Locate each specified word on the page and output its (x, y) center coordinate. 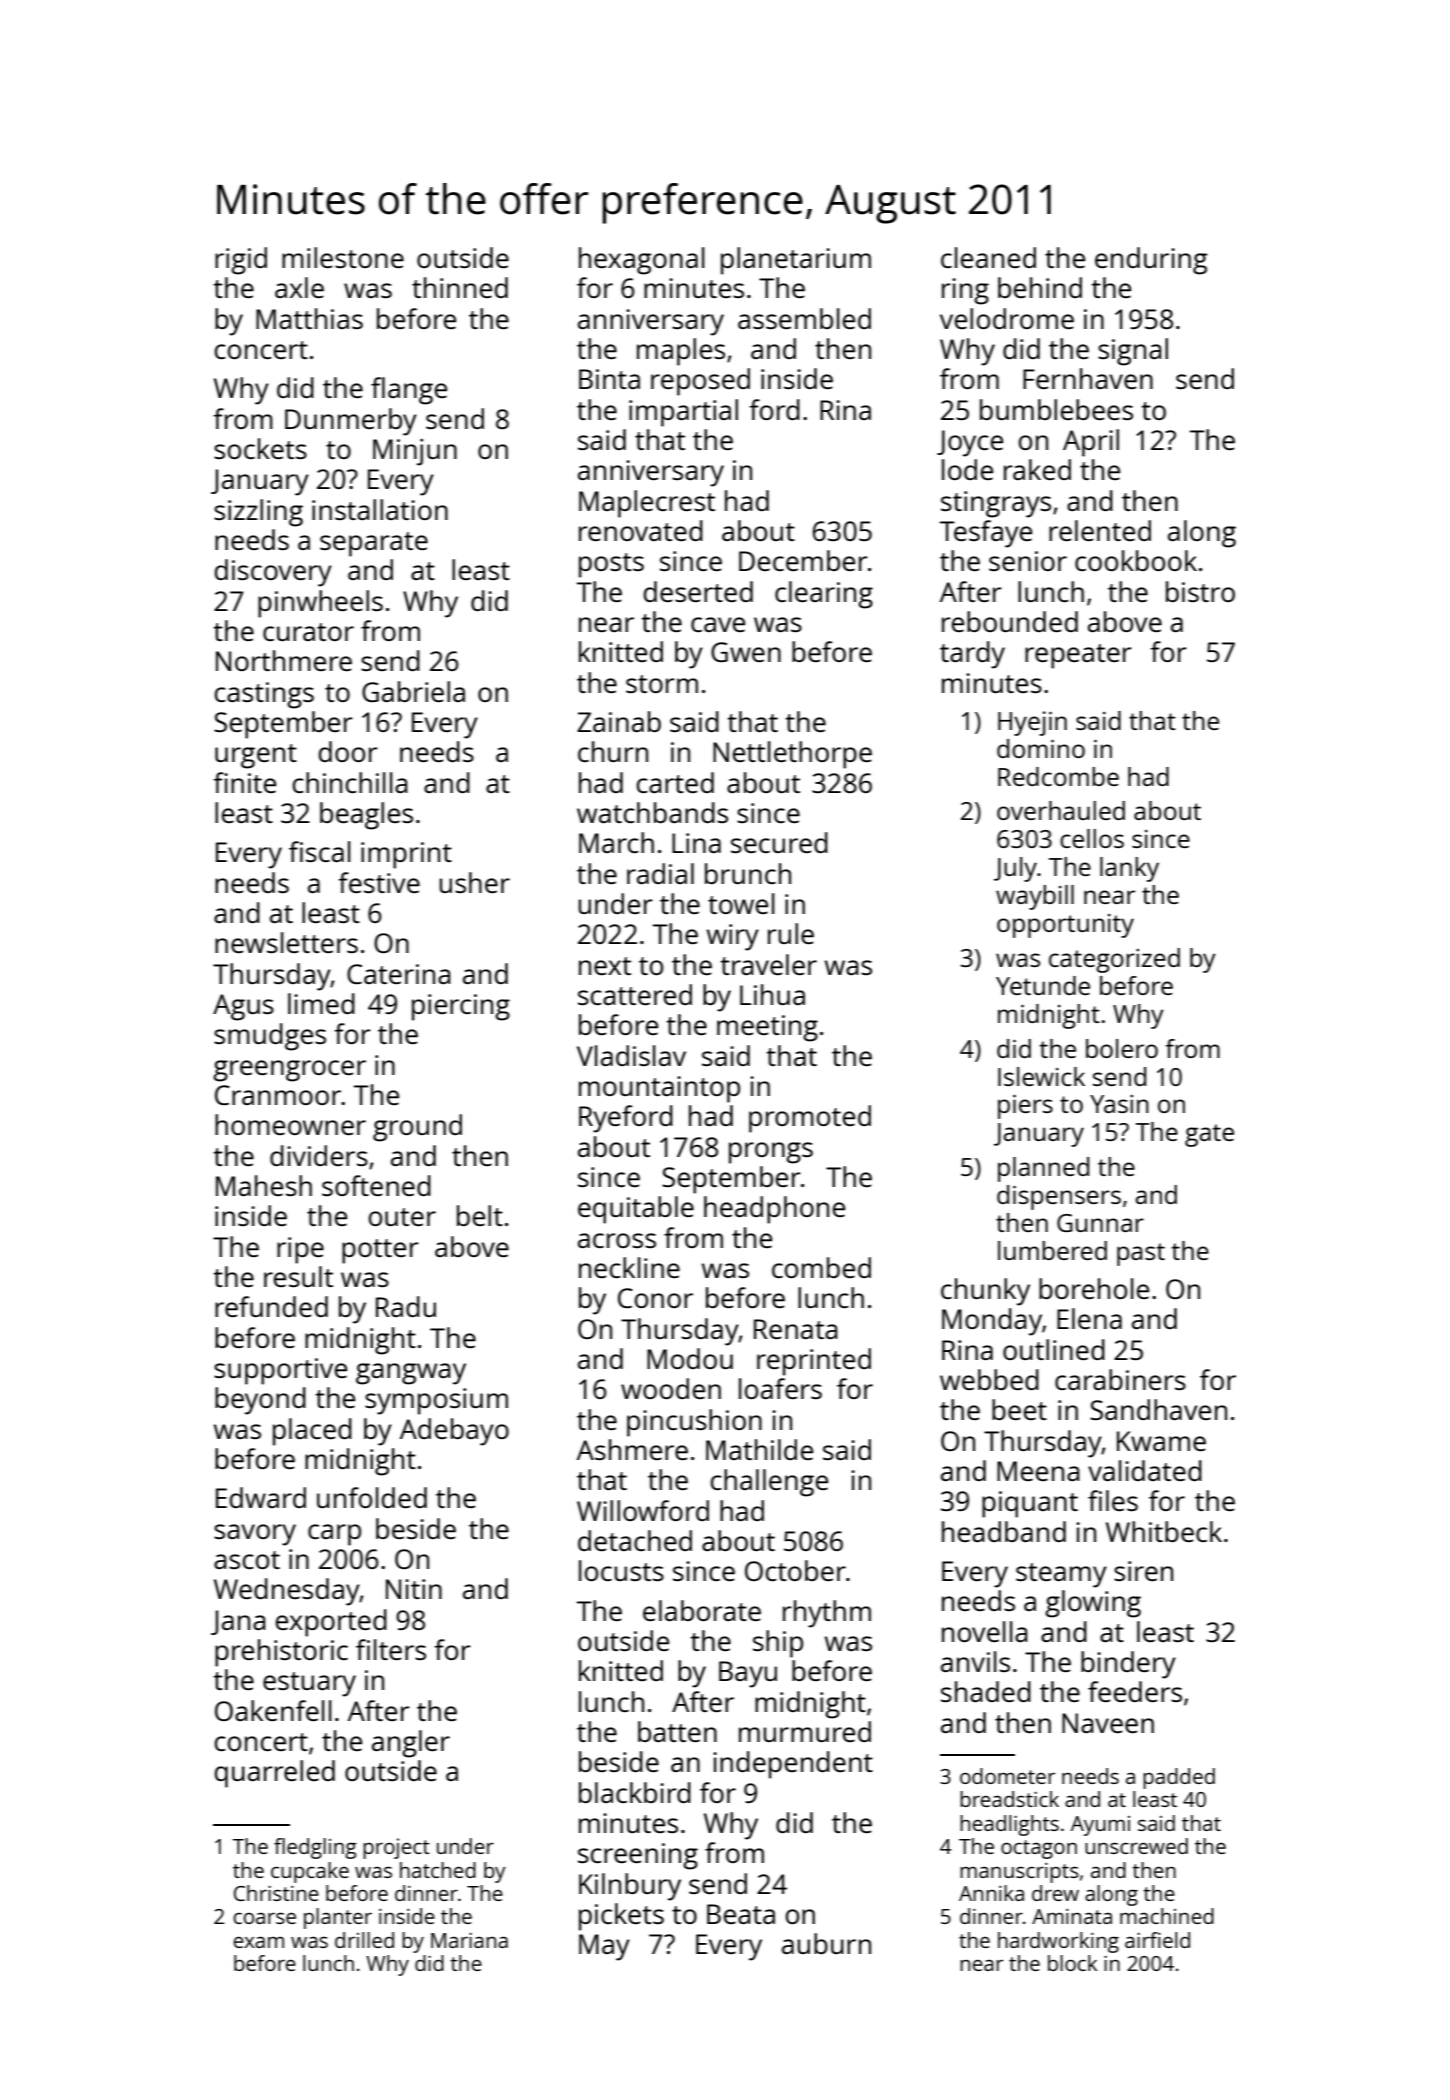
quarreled (275, 1774)
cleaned (988, 257)
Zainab (619, 721)
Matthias (309, 318)
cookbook (1136, 560)
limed (321, 1003)
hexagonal (642, 261)
